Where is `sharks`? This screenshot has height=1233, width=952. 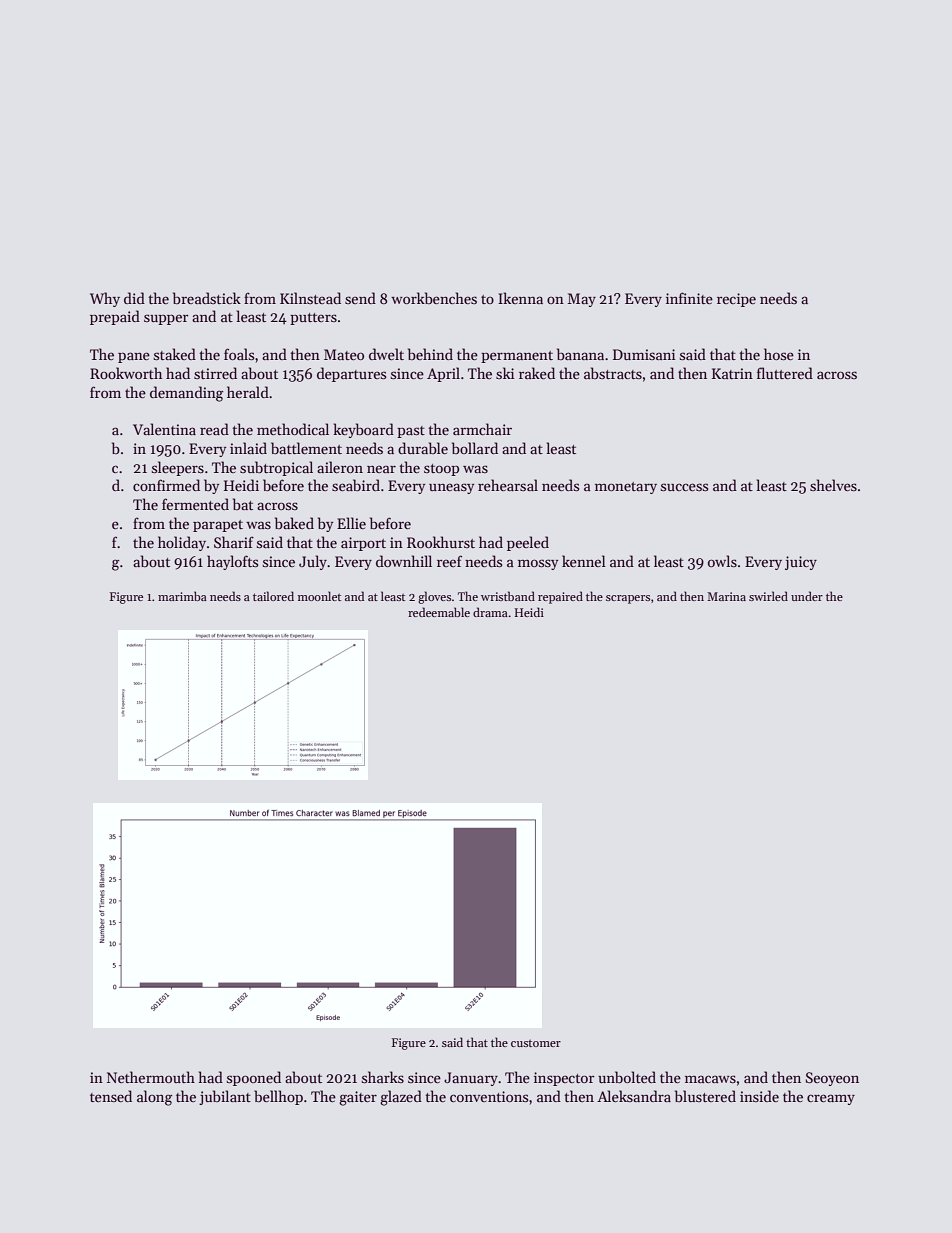 sharks is located at coordinates (383, 1077).
